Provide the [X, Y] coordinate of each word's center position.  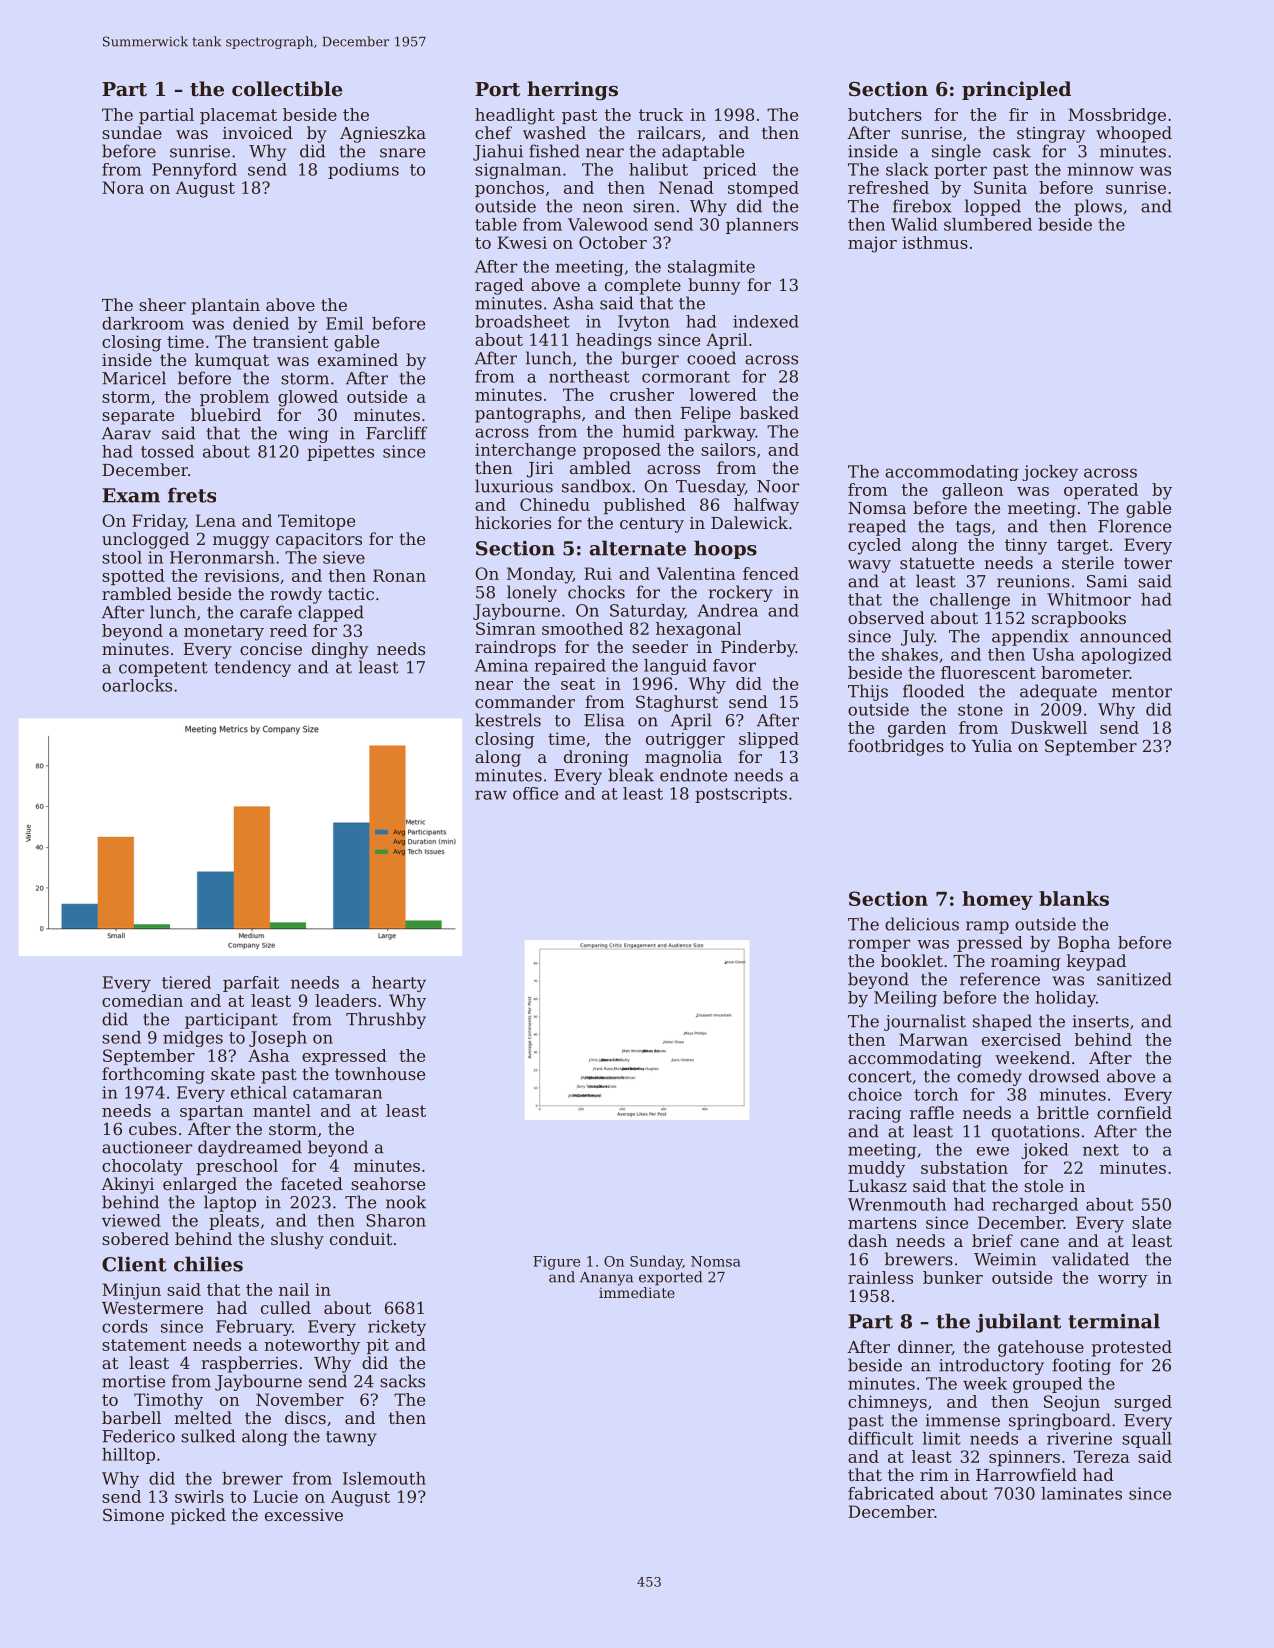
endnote [693, 775]
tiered [186, 982]
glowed [308, 398]
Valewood [608, 224]
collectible [287, 89]
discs [305, 1417]
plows [1098, 207]
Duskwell [1049, 727]
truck [661, 114]
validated [1090, 1259]
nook [406, 1202]
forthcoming [153, 1075]
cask [1012, 151]
